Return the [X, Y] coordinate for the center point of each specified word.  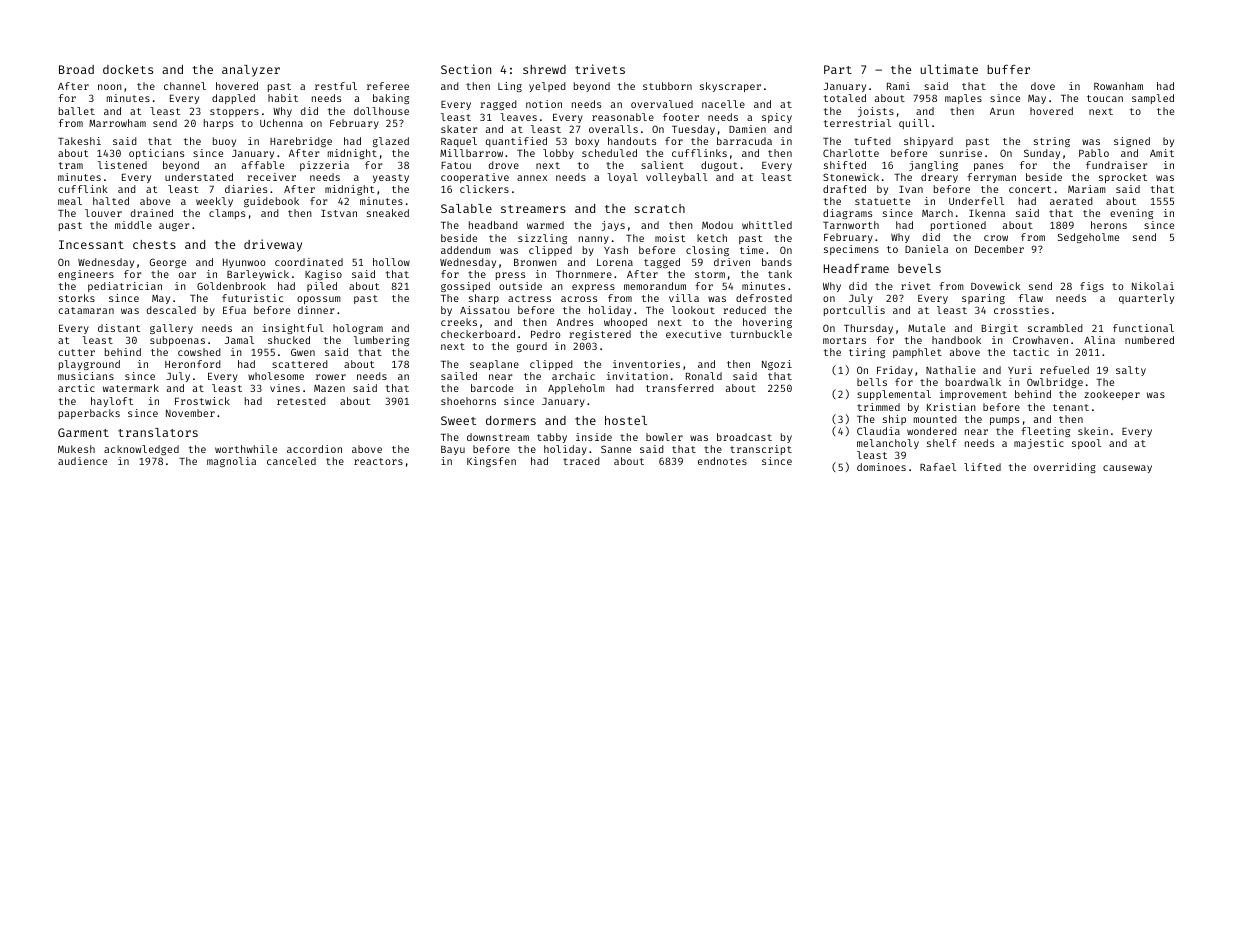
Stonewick [851, 177]
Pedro [545, 334]
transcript [761, 450]
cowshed [199, 352]
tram [71, 165]
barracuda [744, 141]
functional [1143, 328]
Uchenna [281, 123]
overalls [613, 129]
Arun [1002, 111]
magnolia [231, 462]
